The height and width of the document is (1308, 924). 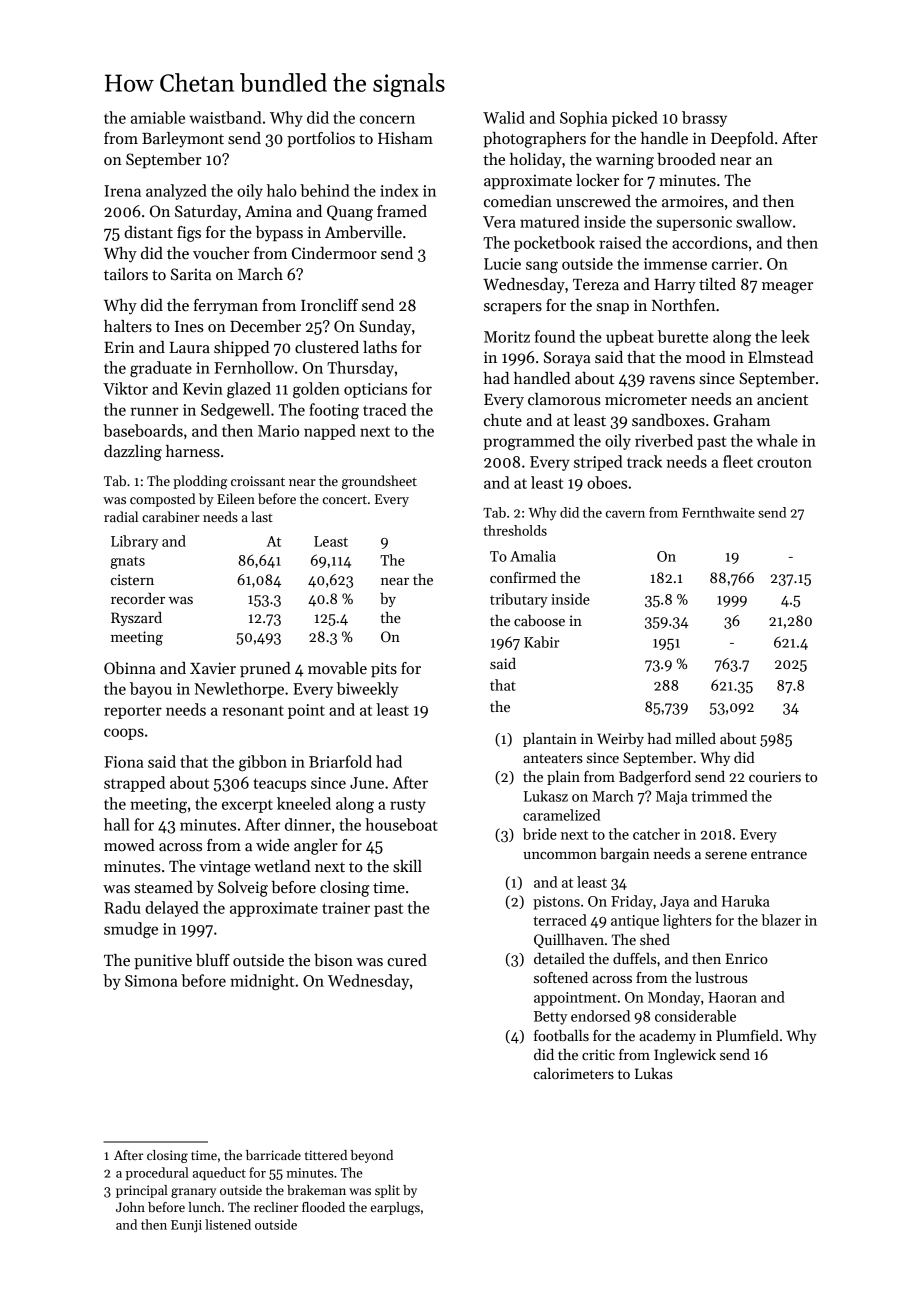 What do you see at coordinates (541, 642) in the document?
I see `Kabir` at bounding box center [541, 642].
